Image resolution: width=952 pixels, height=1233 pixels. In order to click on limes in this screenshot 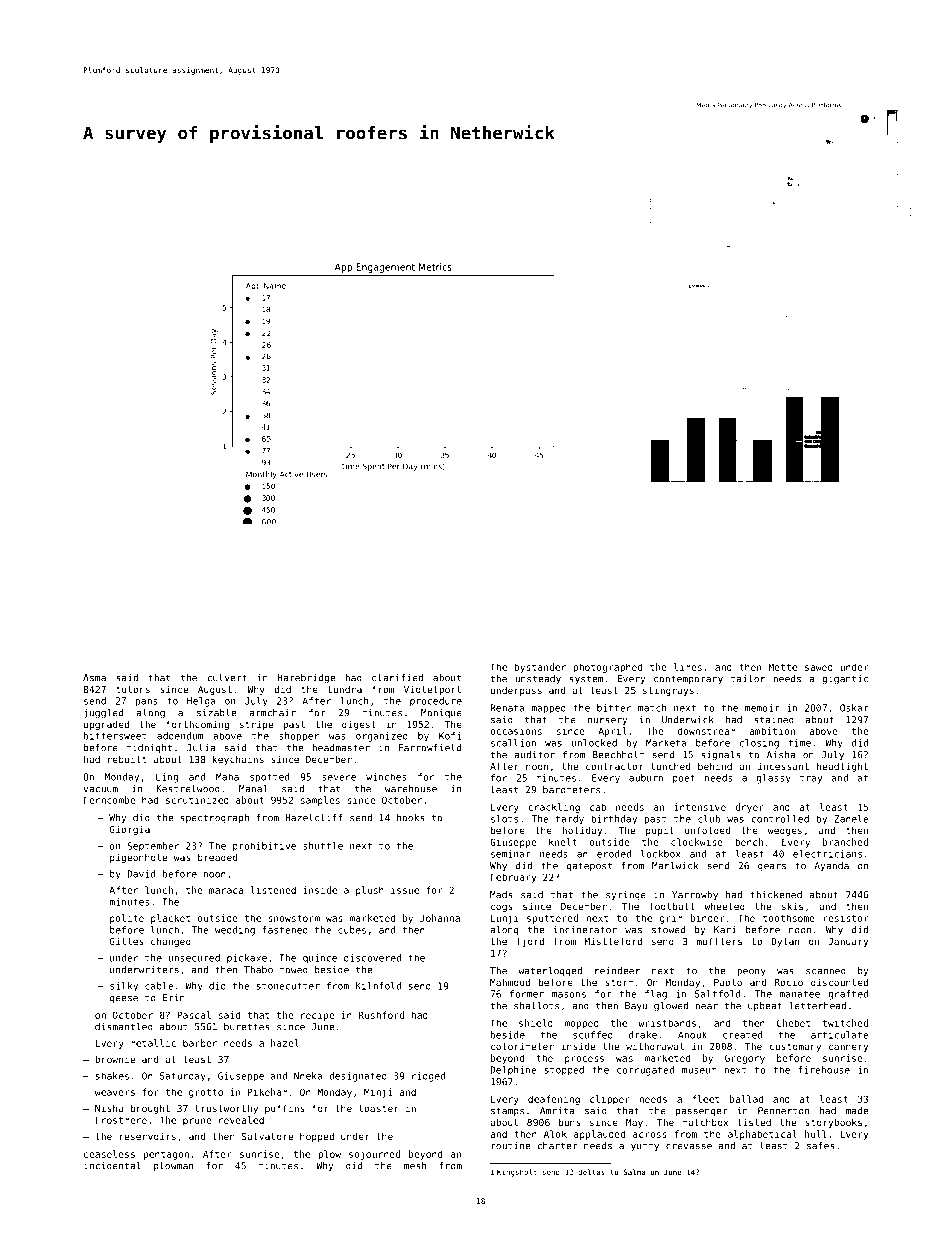, I will do `click(688, 667)`.
